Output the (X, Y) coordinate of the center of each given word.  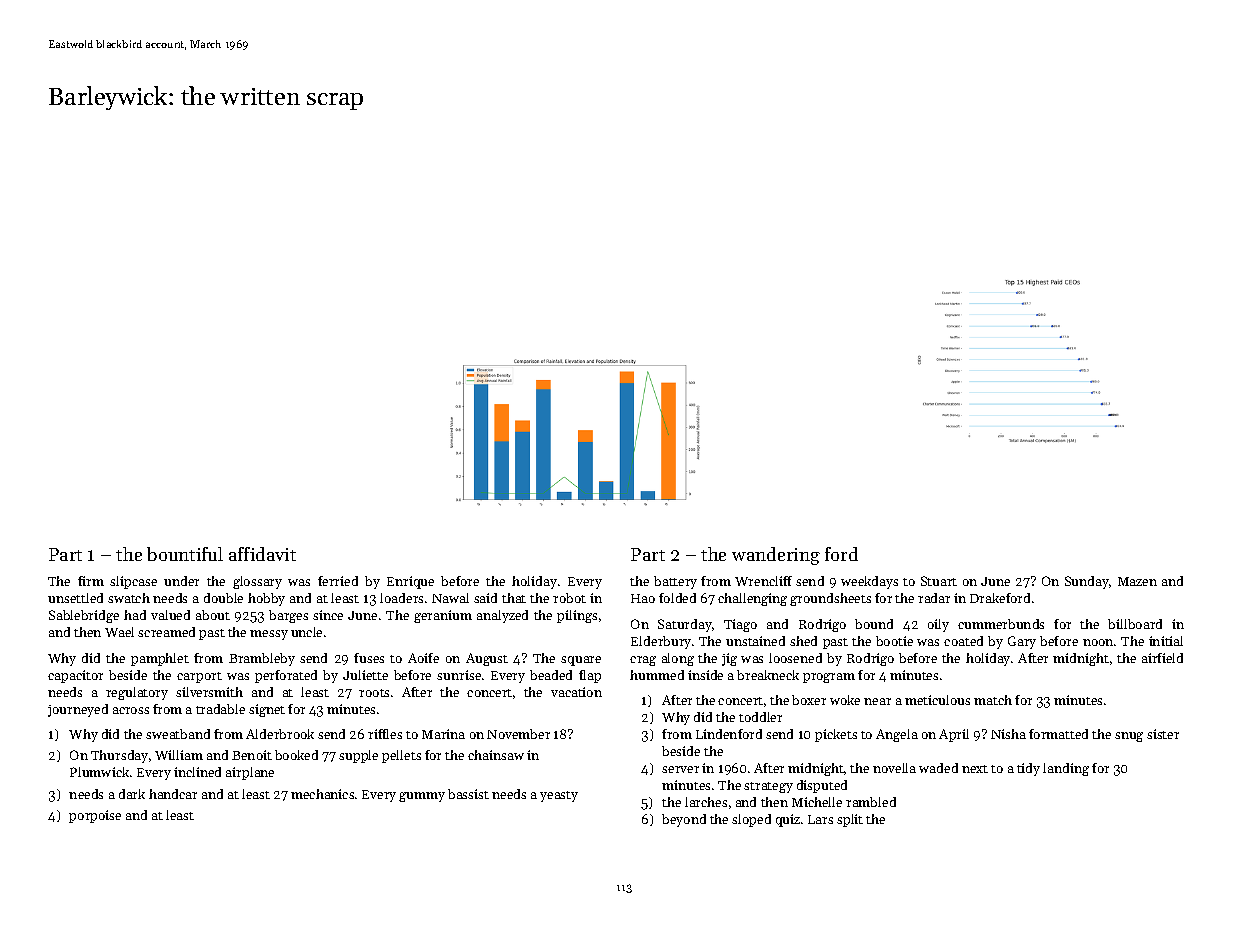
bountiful (185, 554)
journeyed (78, 710)
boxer (809, 700)
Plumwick (99, 772)
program (829, 678)
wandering (776, 556)
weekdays (869, 582)
